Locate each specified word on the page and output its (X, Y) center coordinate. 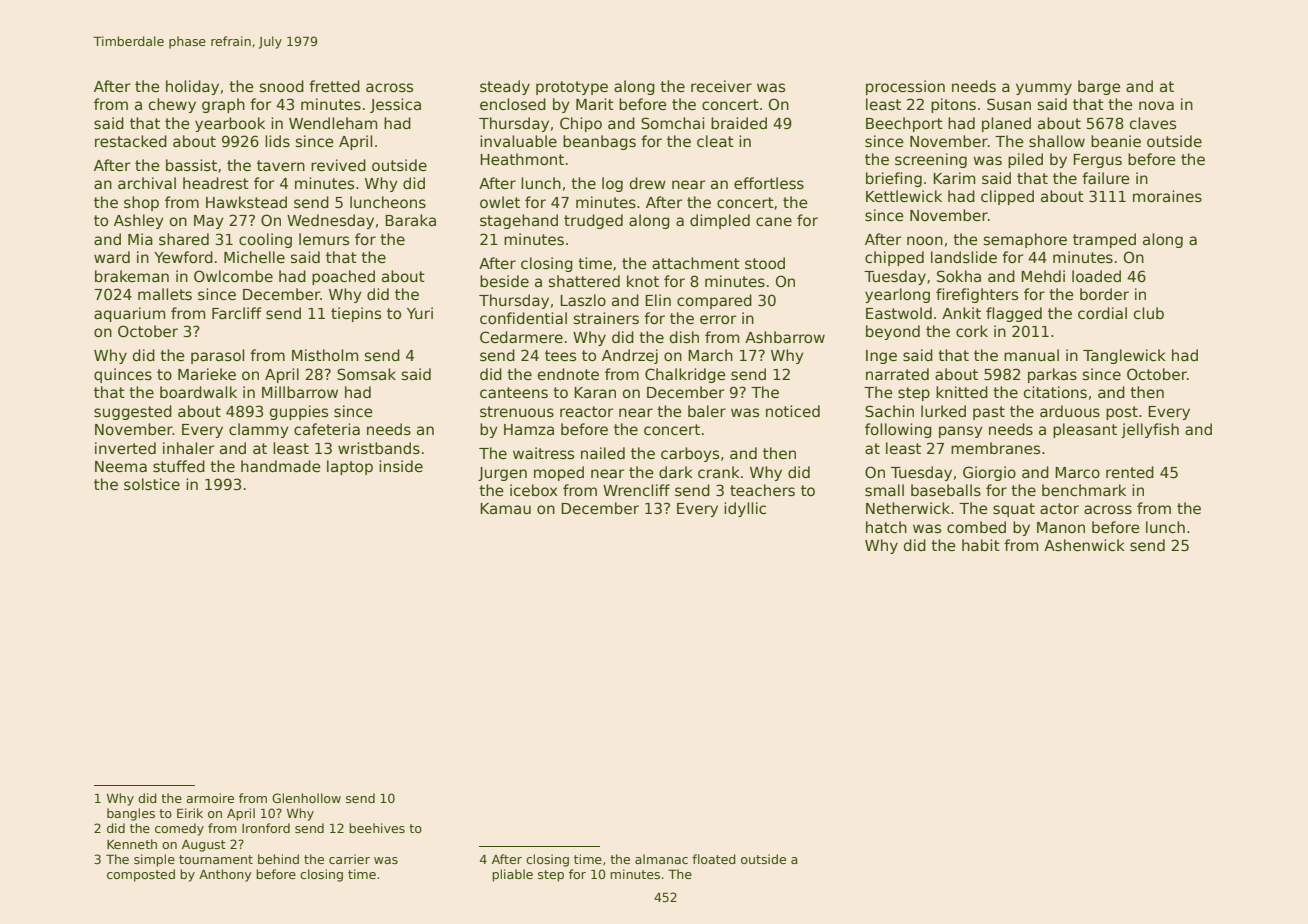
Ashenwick (1084, 545)
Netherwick (908, 508)
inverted (125, 448)
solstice (152, 484)
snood (282, 86)
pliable (512, 875)
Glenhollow (306, 798)
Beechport (904, 124)
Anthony (225, 875)
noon (925, 240)
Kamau (505, 508)
